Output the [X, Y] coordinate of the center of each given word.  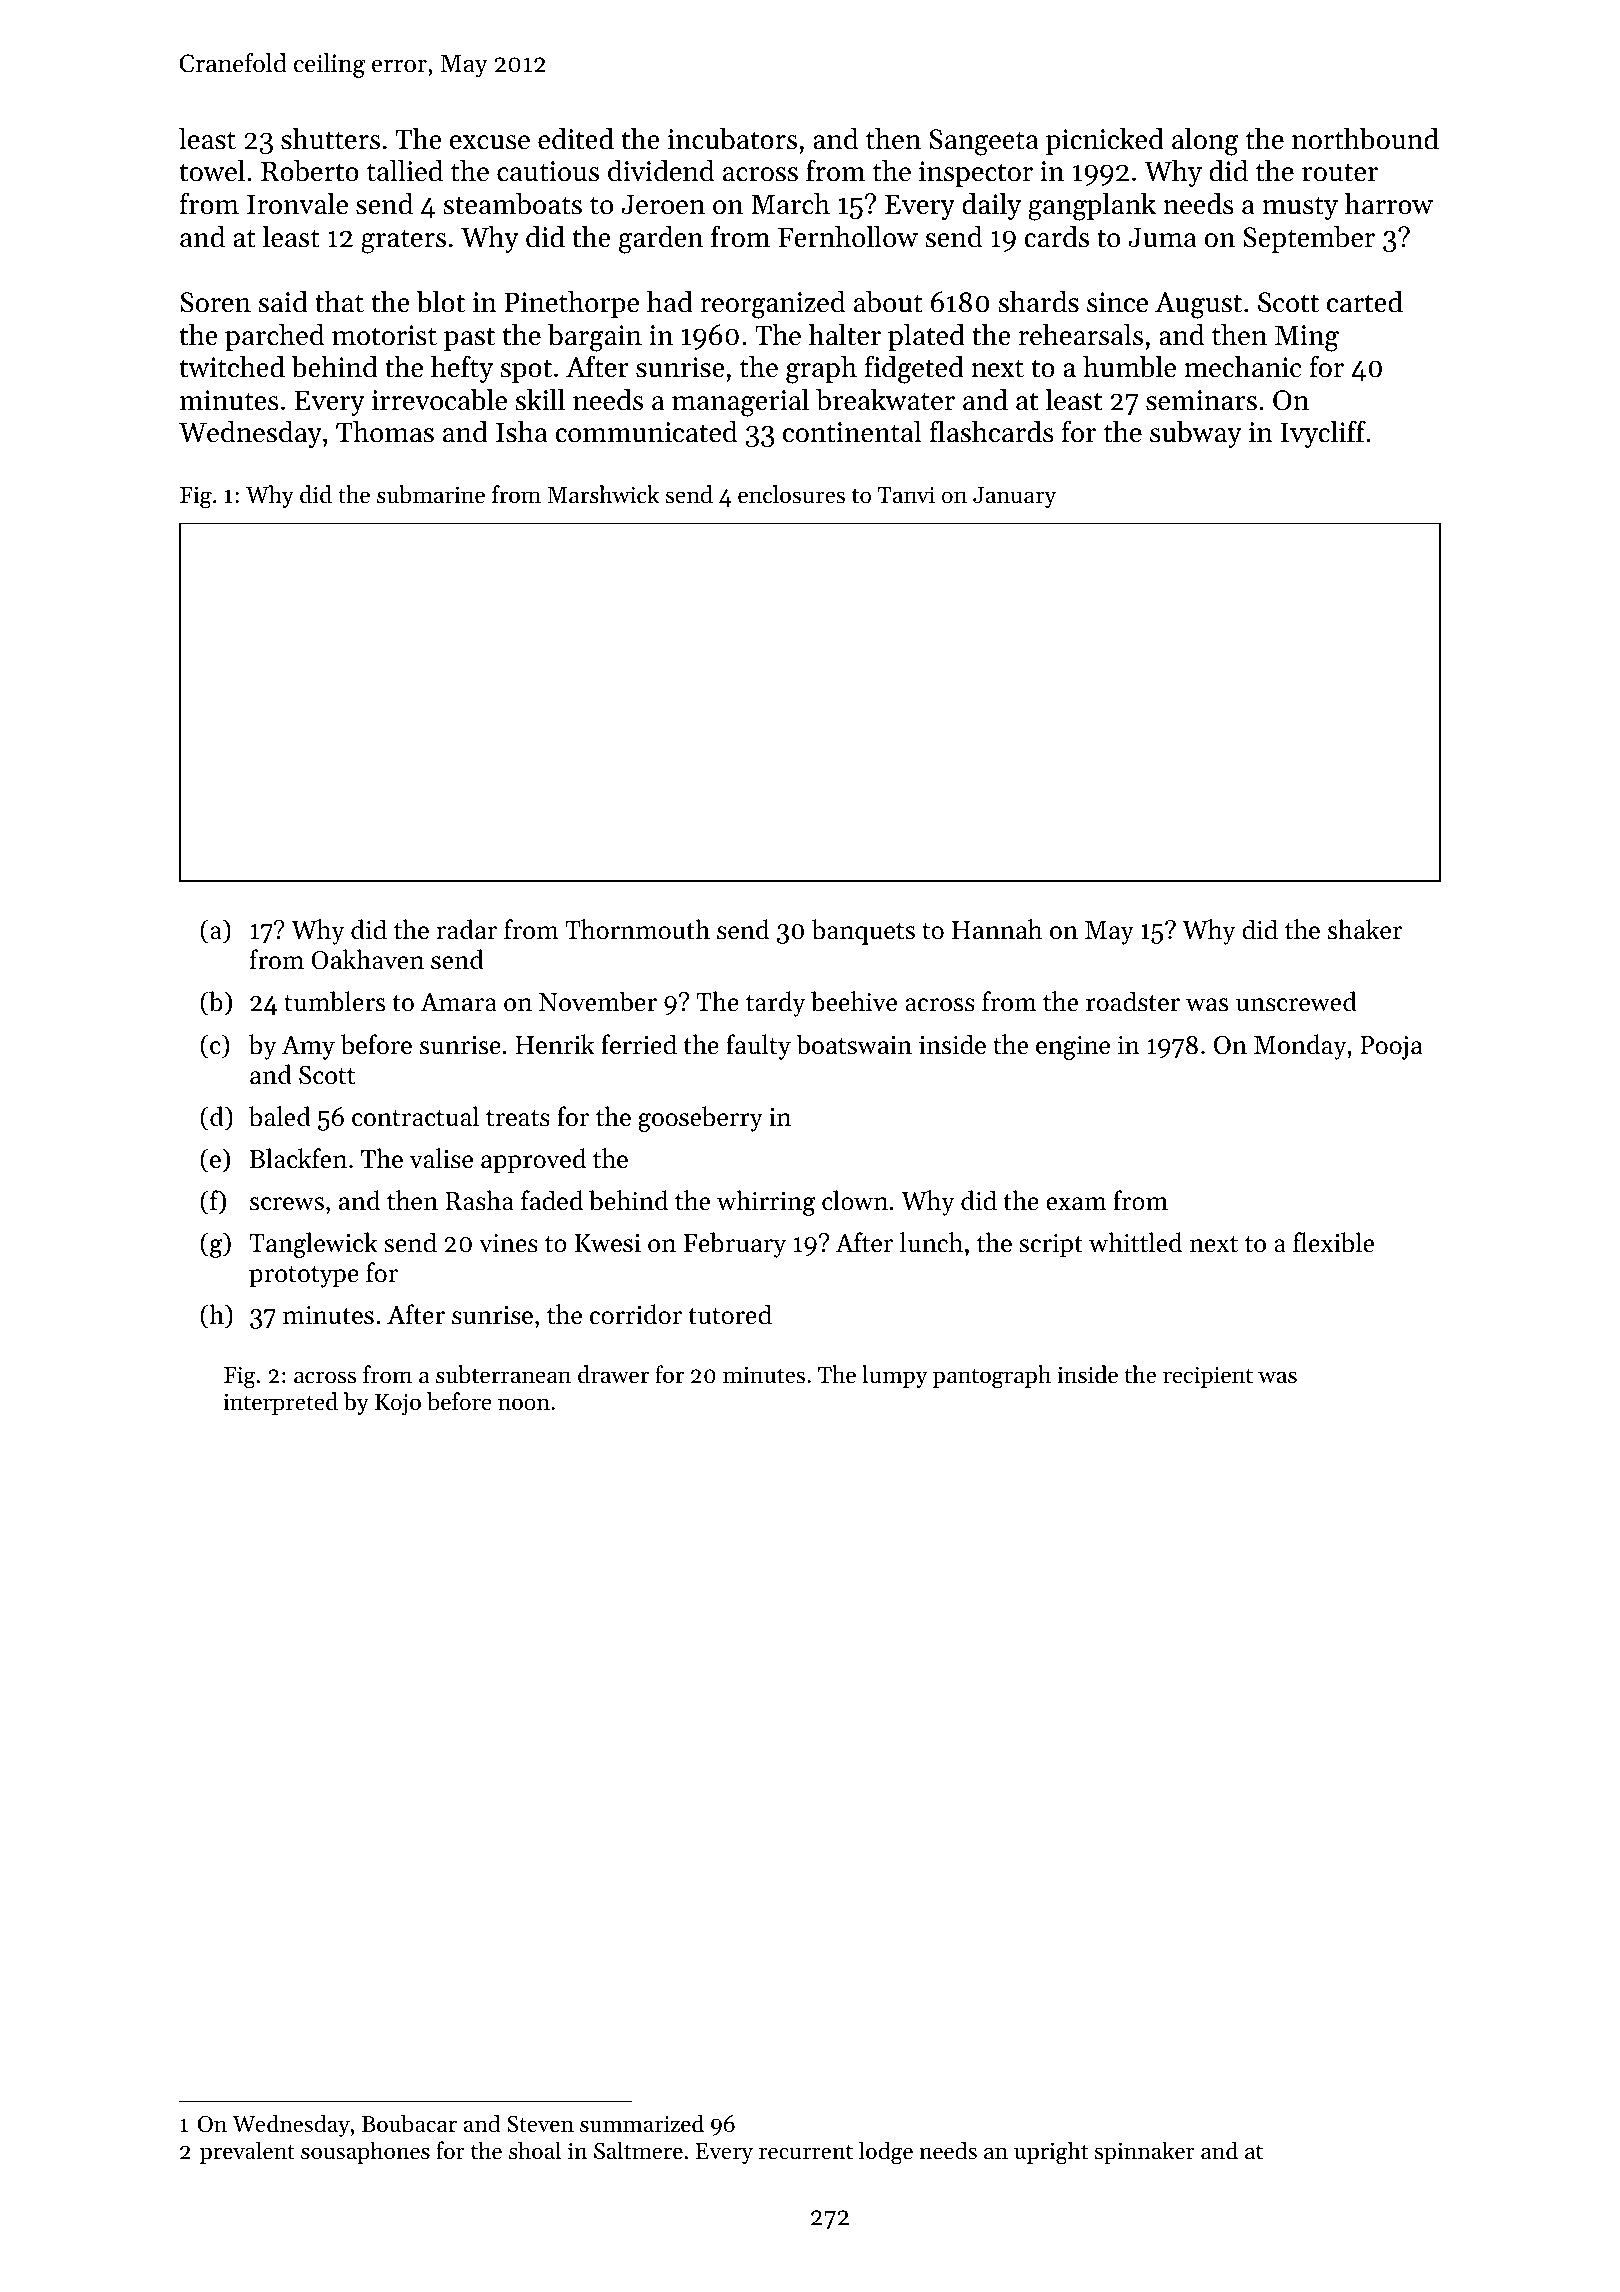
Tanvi [906, 494]
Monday [1300, 1047]
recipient [1208, 1377]
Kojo [398, 1404]
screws [287, 1204]
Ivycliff [1323, 434]
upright [1051, 2153]
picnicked [1105, 141]
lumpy [895, 1376]
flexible [1333, 1242]
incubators [732, 139]
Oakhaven [367, 959]
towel [212, 171]
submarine [431, 494]
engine [1073, 1048]
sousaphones [365, 2152]
